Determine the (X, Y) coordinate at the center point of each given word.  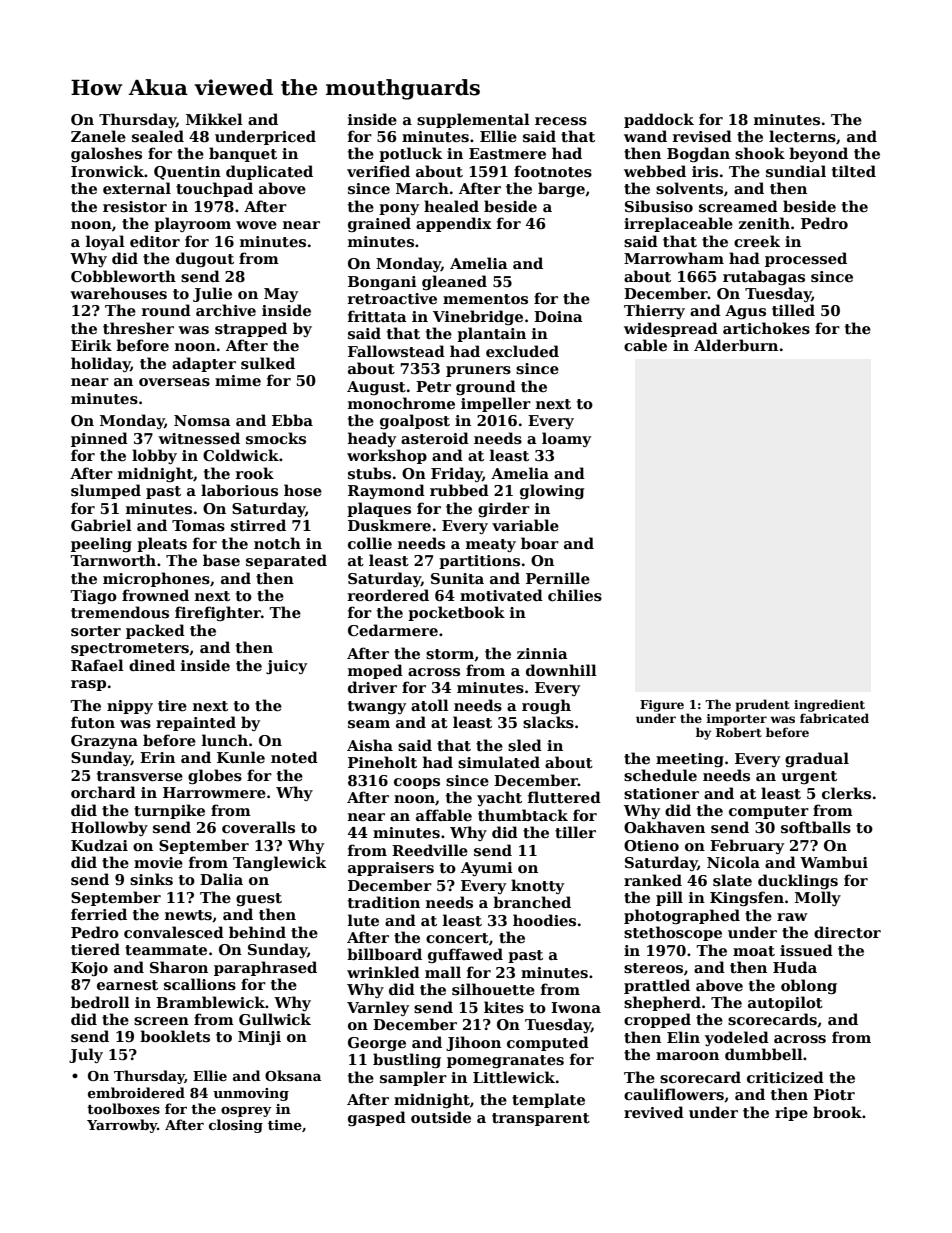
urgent (809, 777)
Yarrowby (122, 1126)
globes (215, 776)
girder (504, 509)
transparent (541, 1119)
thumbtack (523, 815)
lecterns (802, 136)
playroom (192, 224)
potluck (410, 154)
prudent (763, 705)
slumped (106, 491)
